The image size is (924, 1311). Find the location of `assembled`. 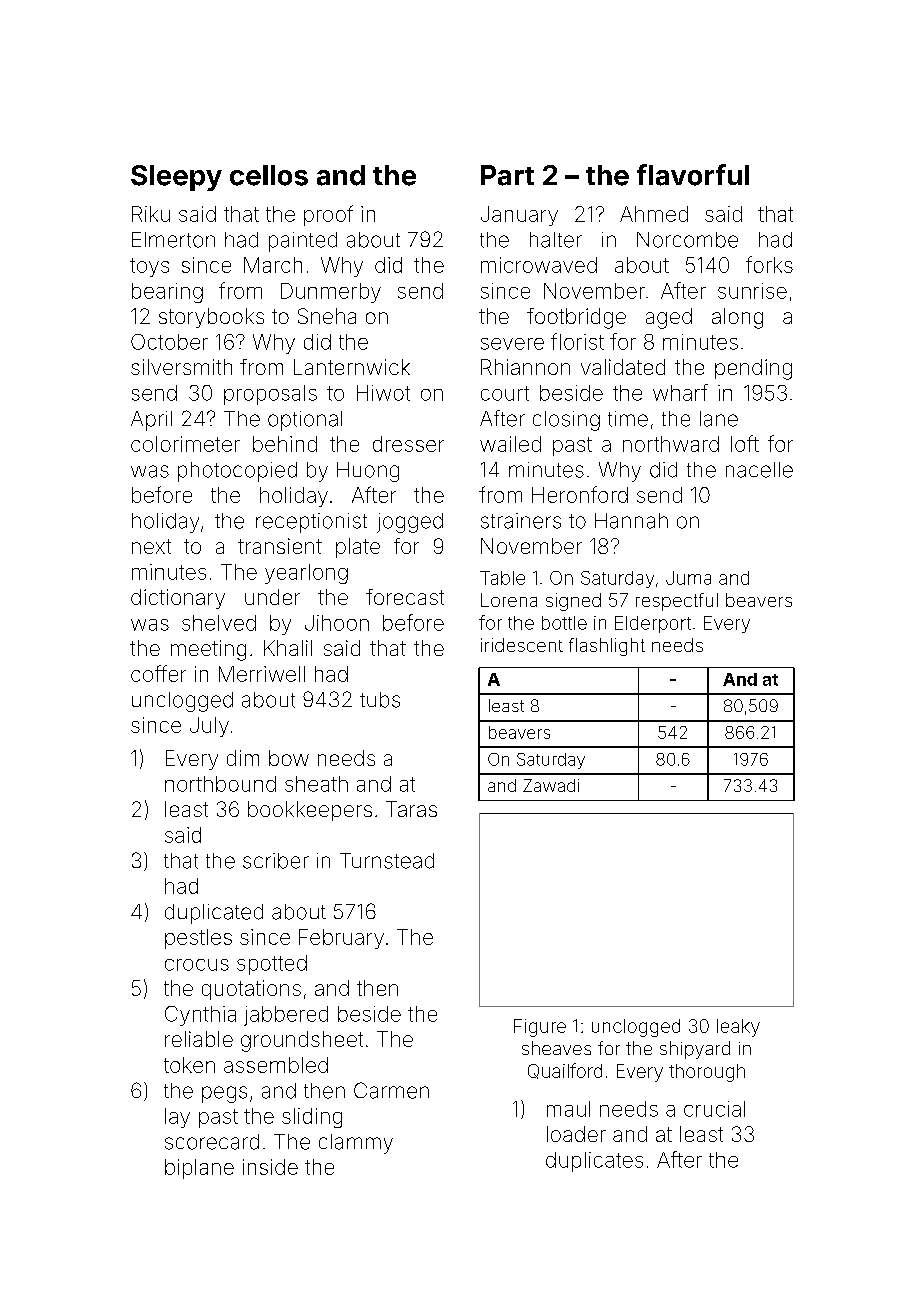

assembled is located at coordinates (276, 1065).
